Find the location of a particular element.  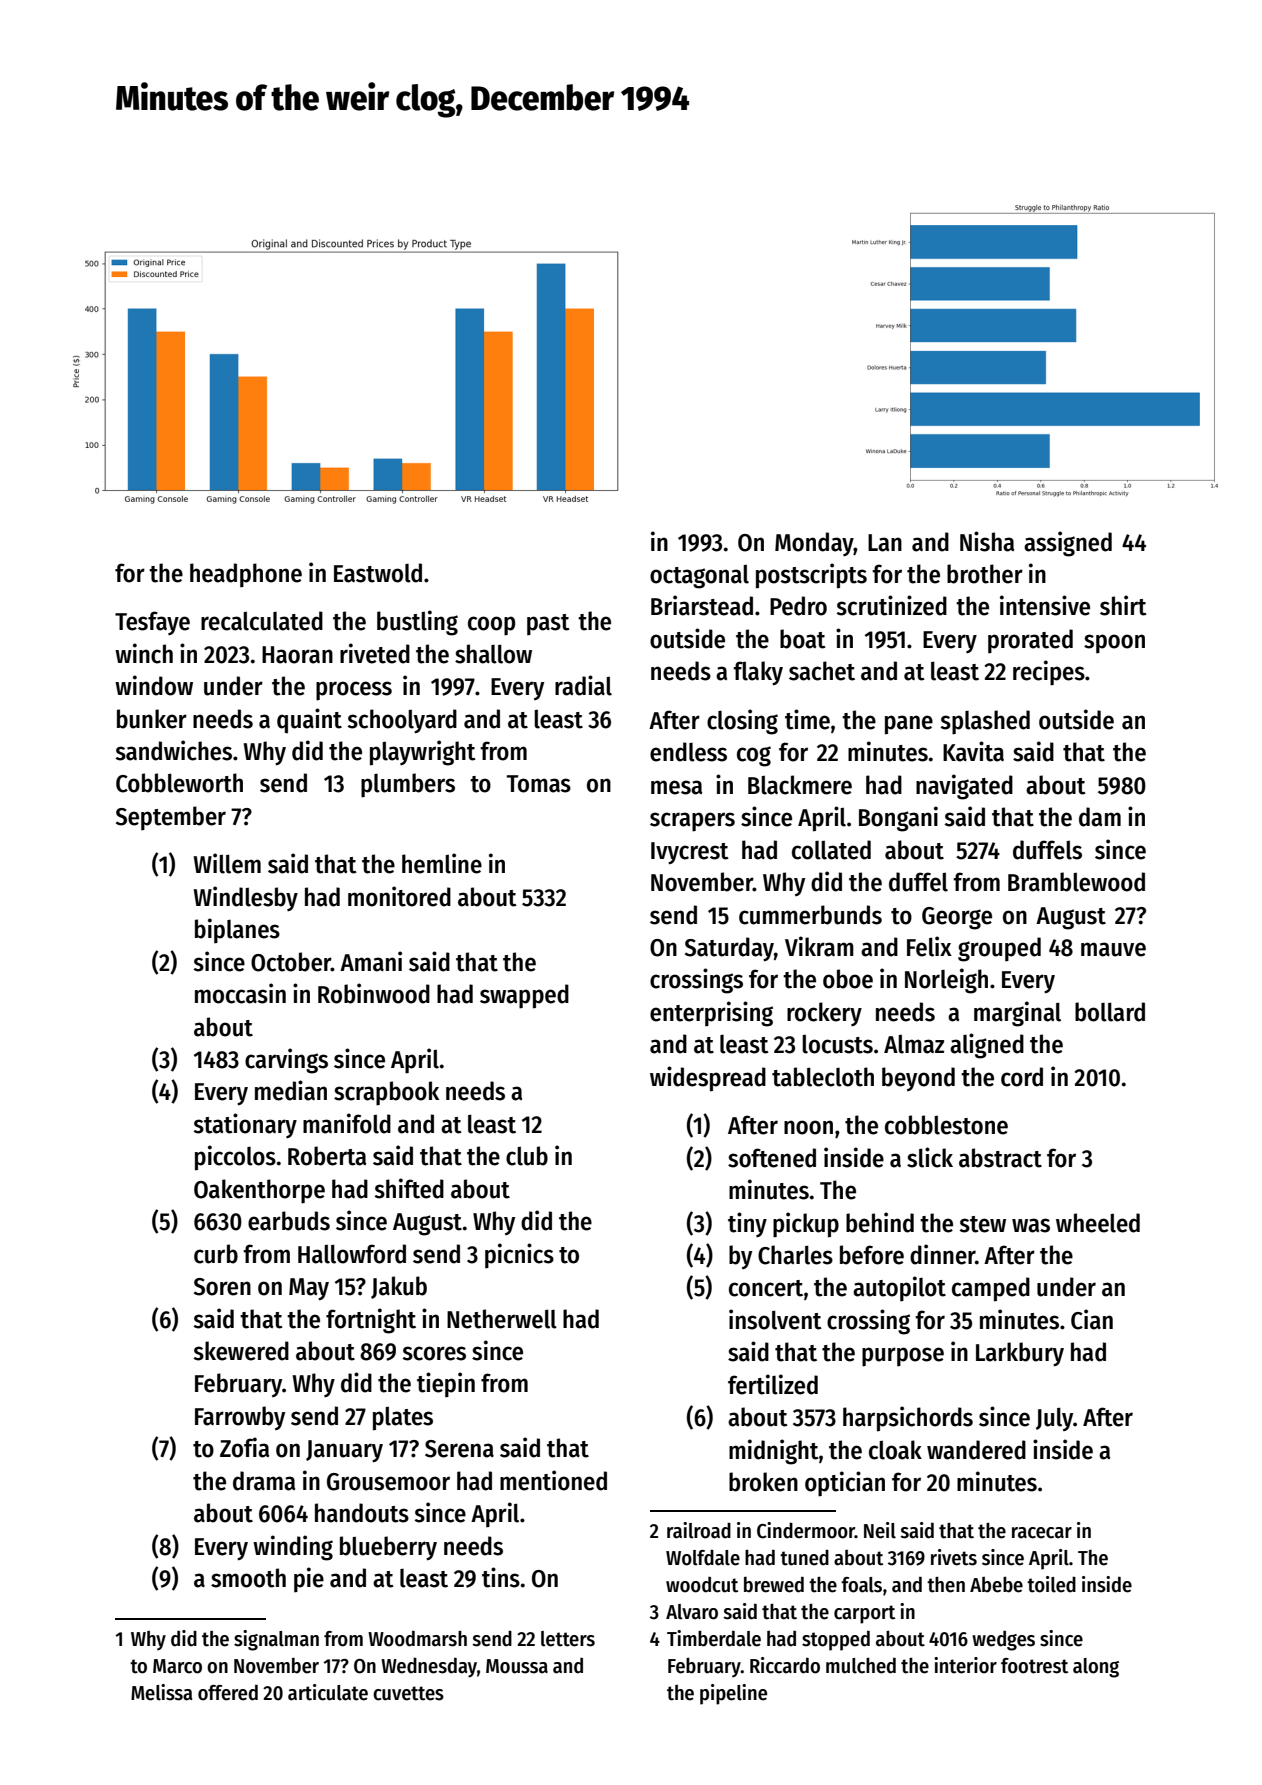

signalman is located at coordinates (276, 1640).
